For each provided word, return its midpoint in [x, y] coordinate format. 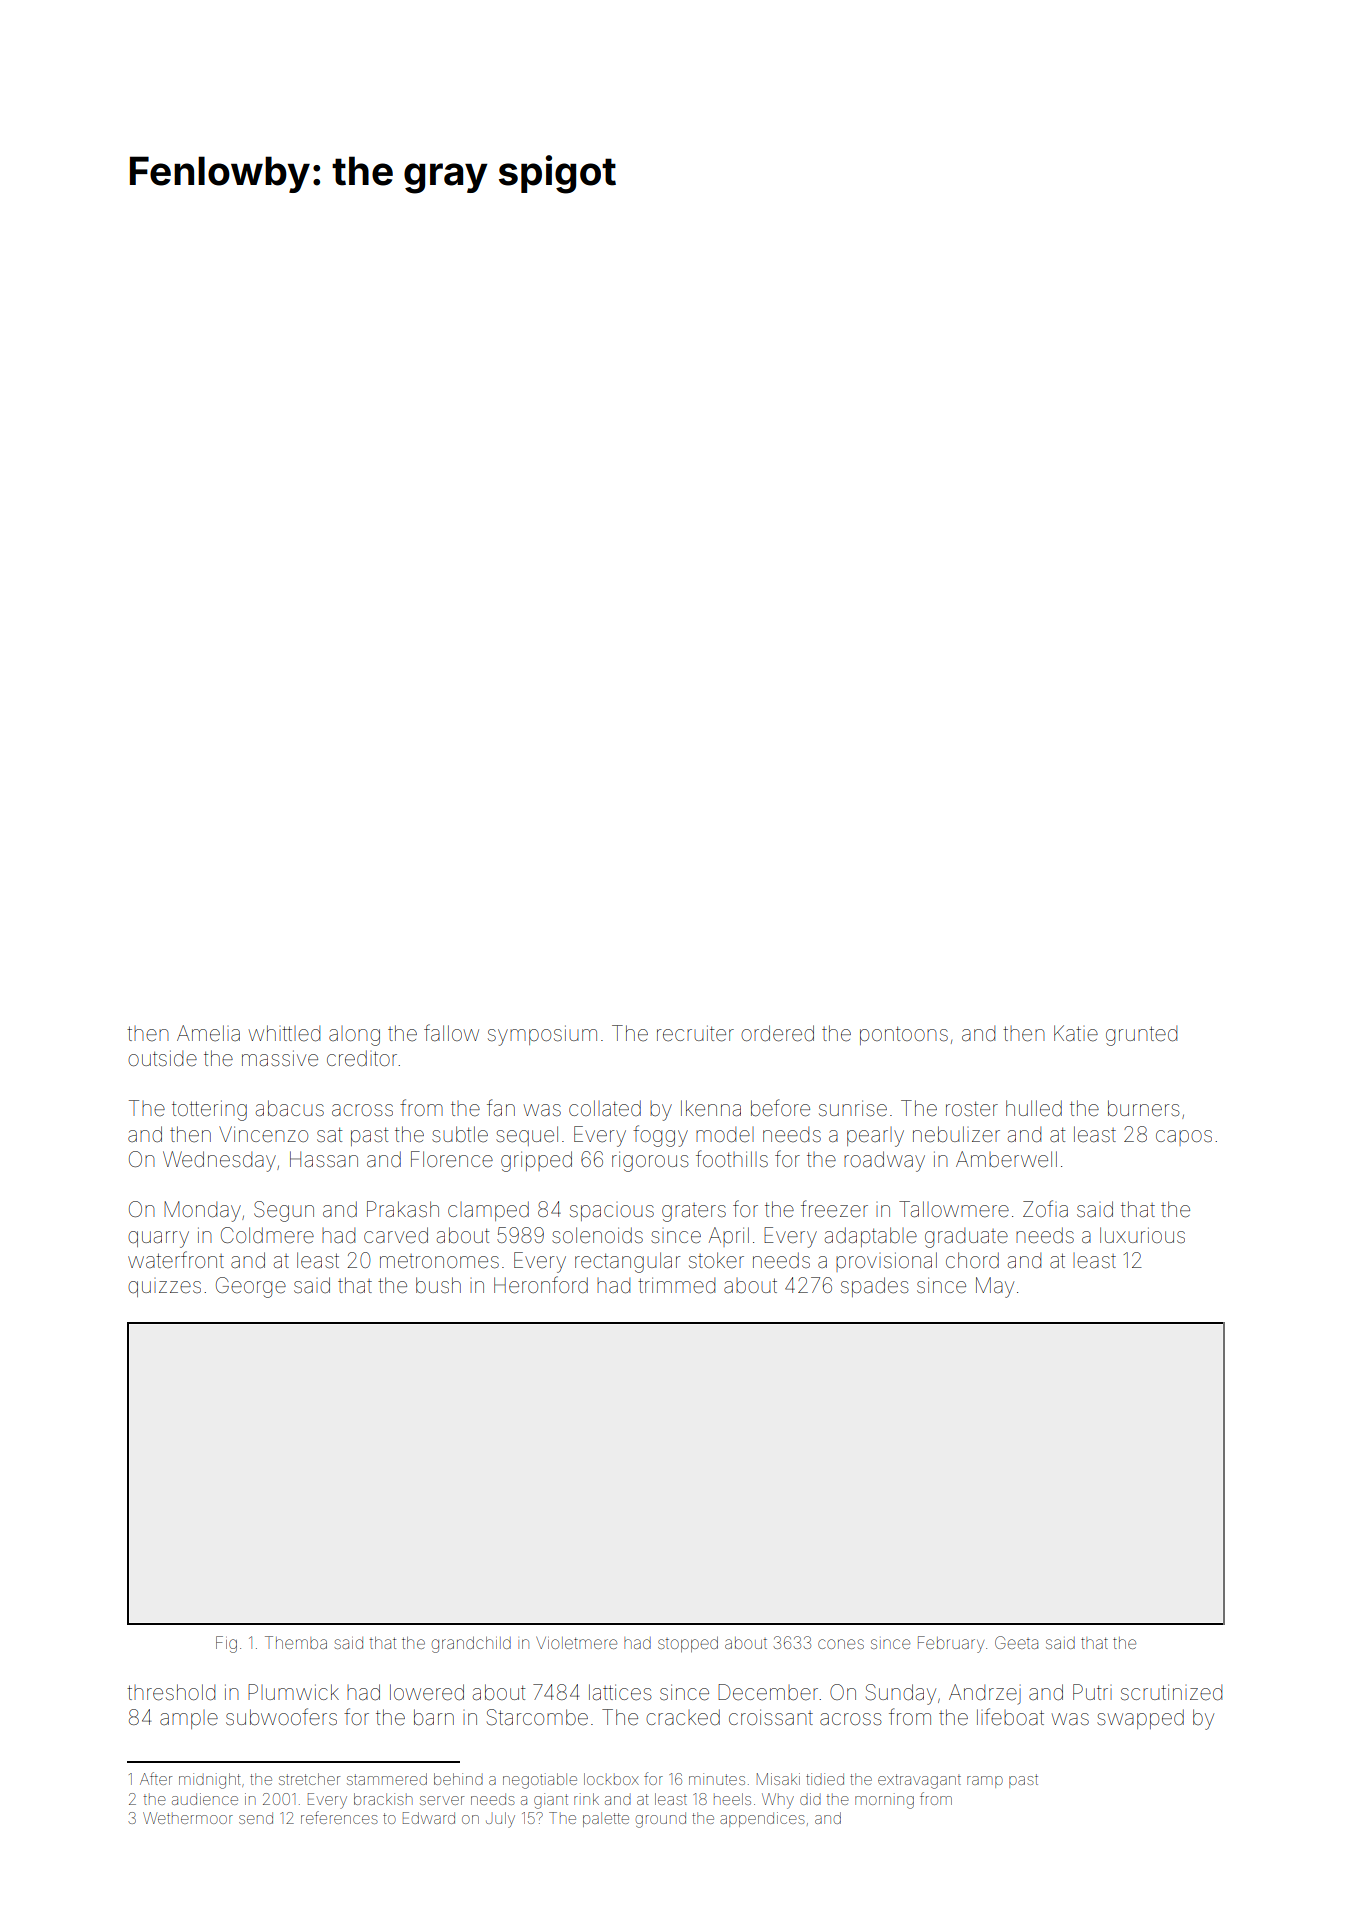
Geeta [1016, 1642]
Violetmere [576, 1643]
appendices [762, 1819]
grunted [1141, 1036]
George [251, 1287]
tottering [209, 1110]
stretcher [309, 1779]
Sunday [901, 1694]
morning [884, 1801]
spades [874, 1287]
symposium [542, 1035]
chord [972, 1260]
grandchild [471, 1645]
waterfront [176, 1259]
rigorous [650, 1161]
